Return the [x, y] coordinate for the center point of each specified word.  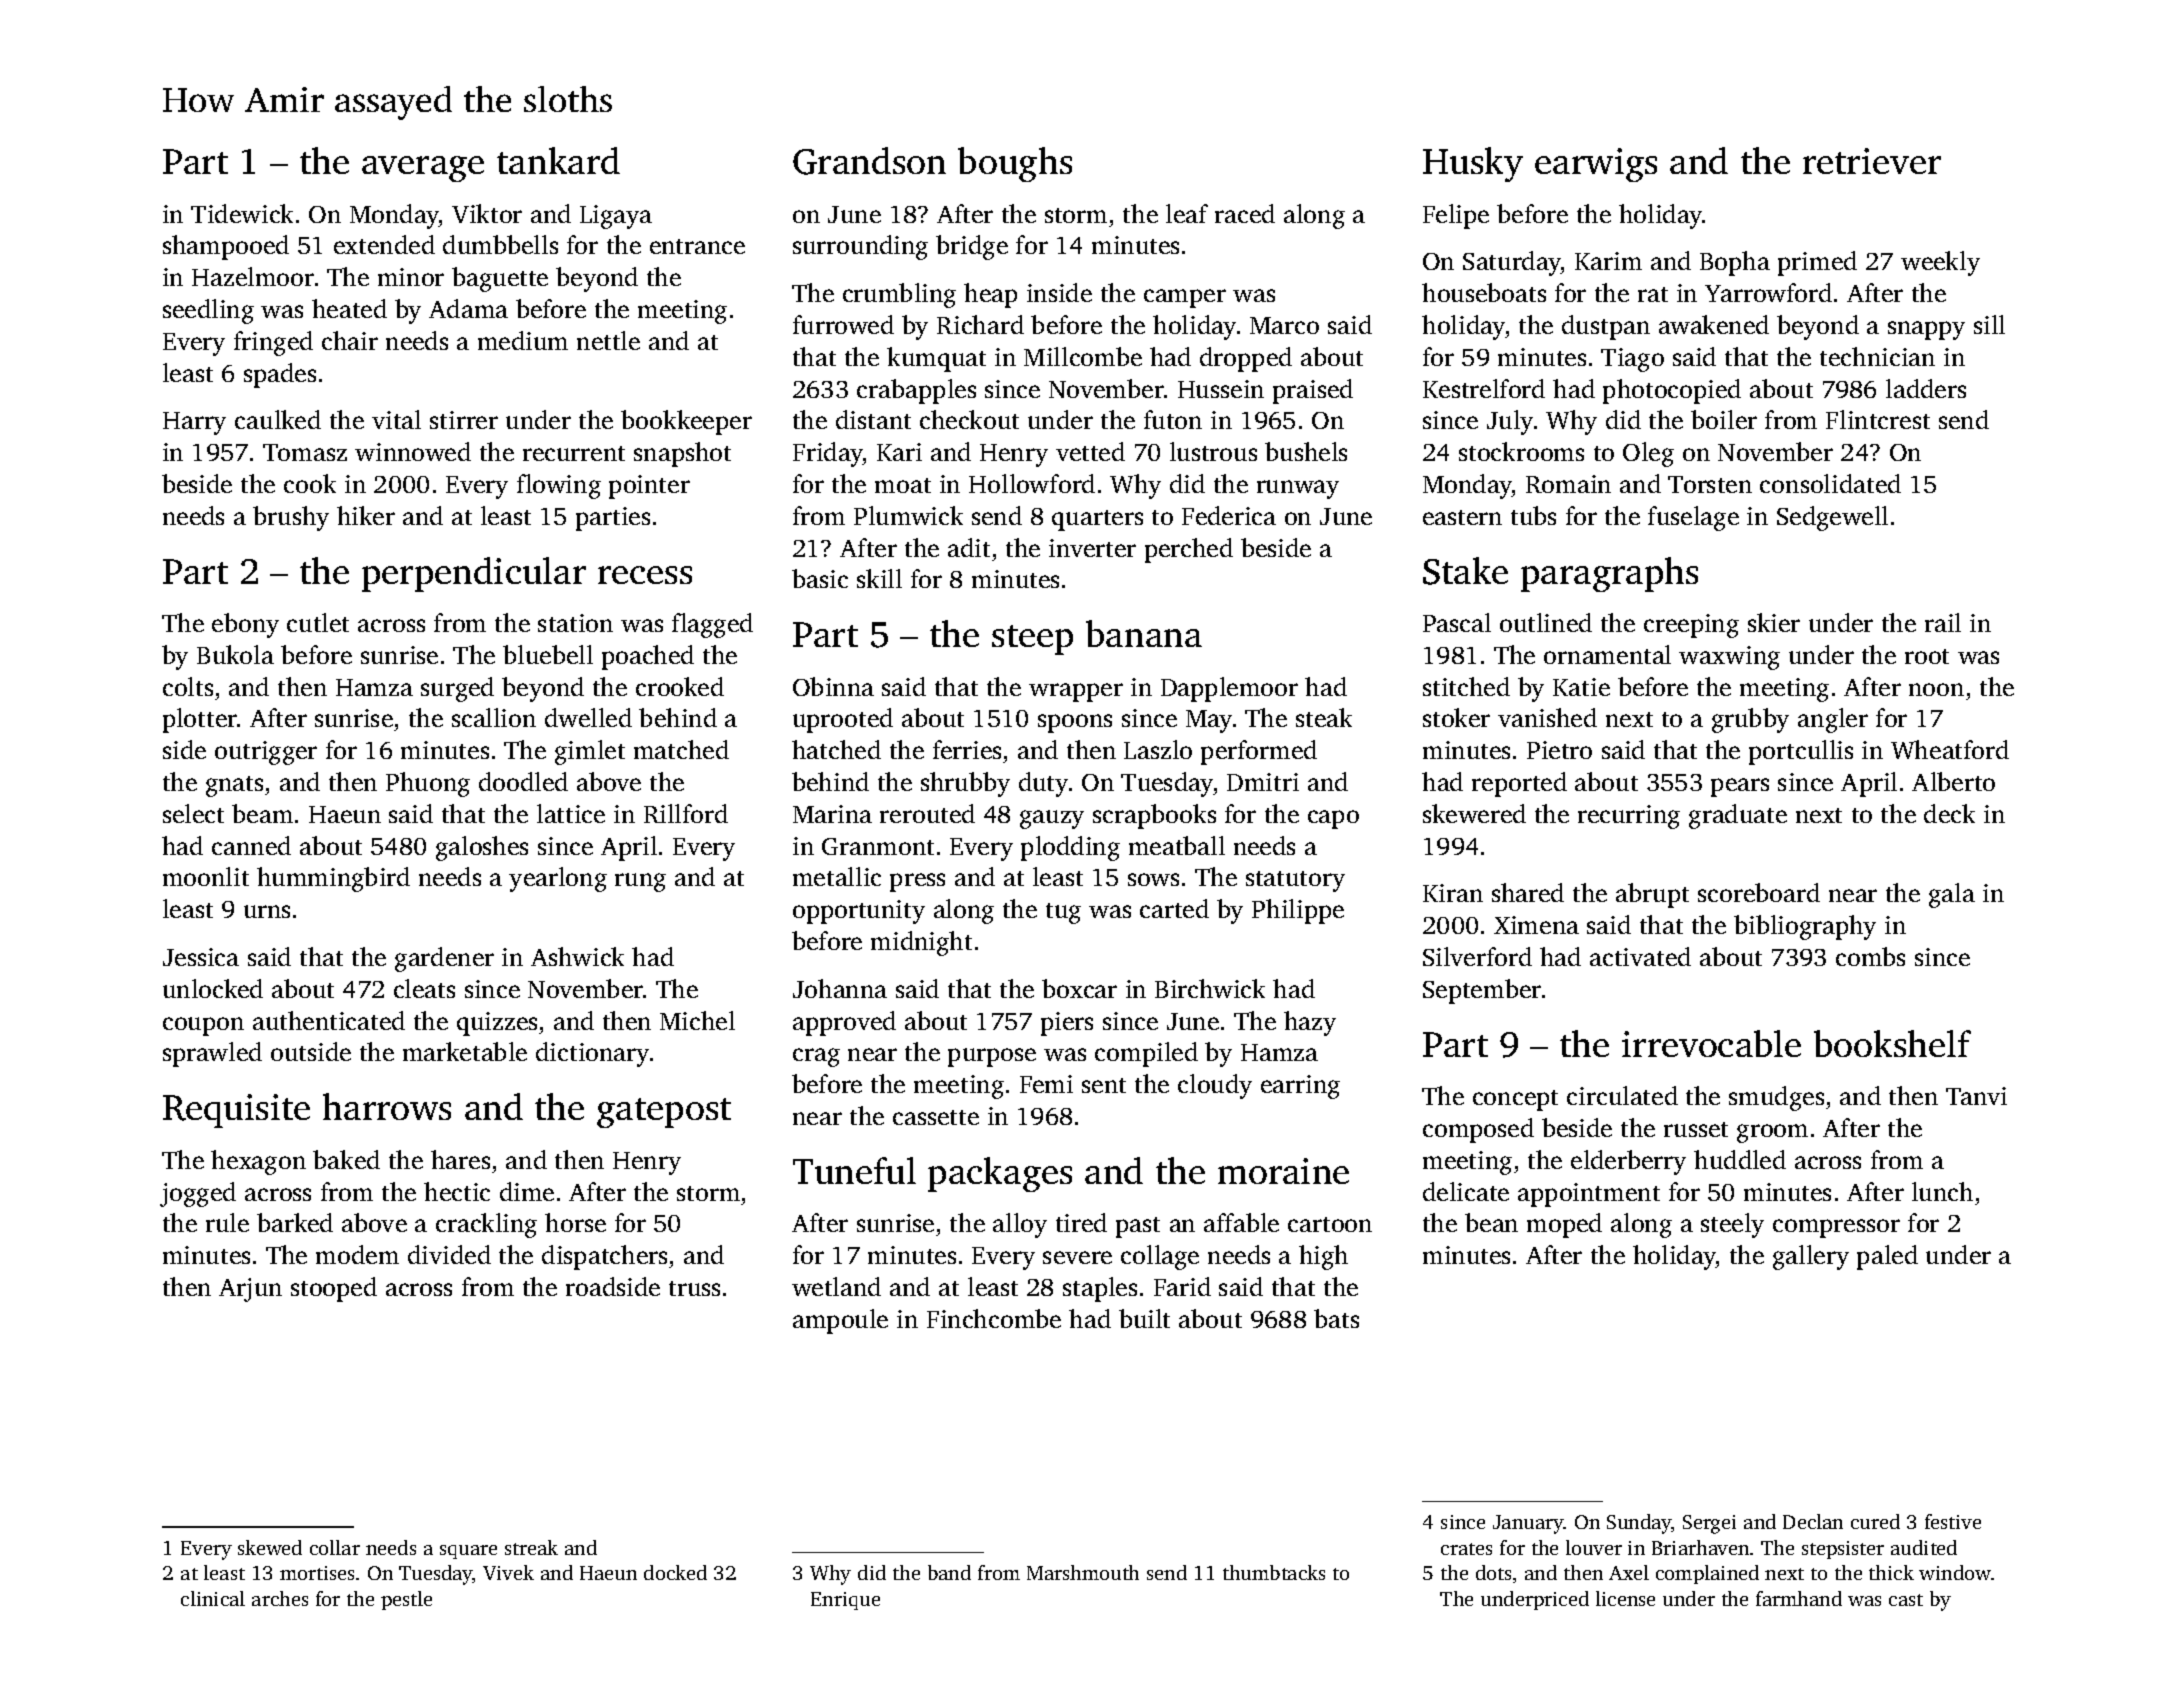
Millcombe [1083, 356]
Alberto [1953, 781]
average [423, 169]
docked [675, 1572]
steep [1032, 640]
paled [1887, 1257]
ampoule [840, 1321]
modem [357, 1254]
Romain [1568, 484]
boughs [1015, 164]
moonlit [206, 876]
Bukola [235, 654]
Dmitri [1263, 782]
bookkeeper [686, 422]
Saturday [1512, 263]
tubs [1533, 515]
